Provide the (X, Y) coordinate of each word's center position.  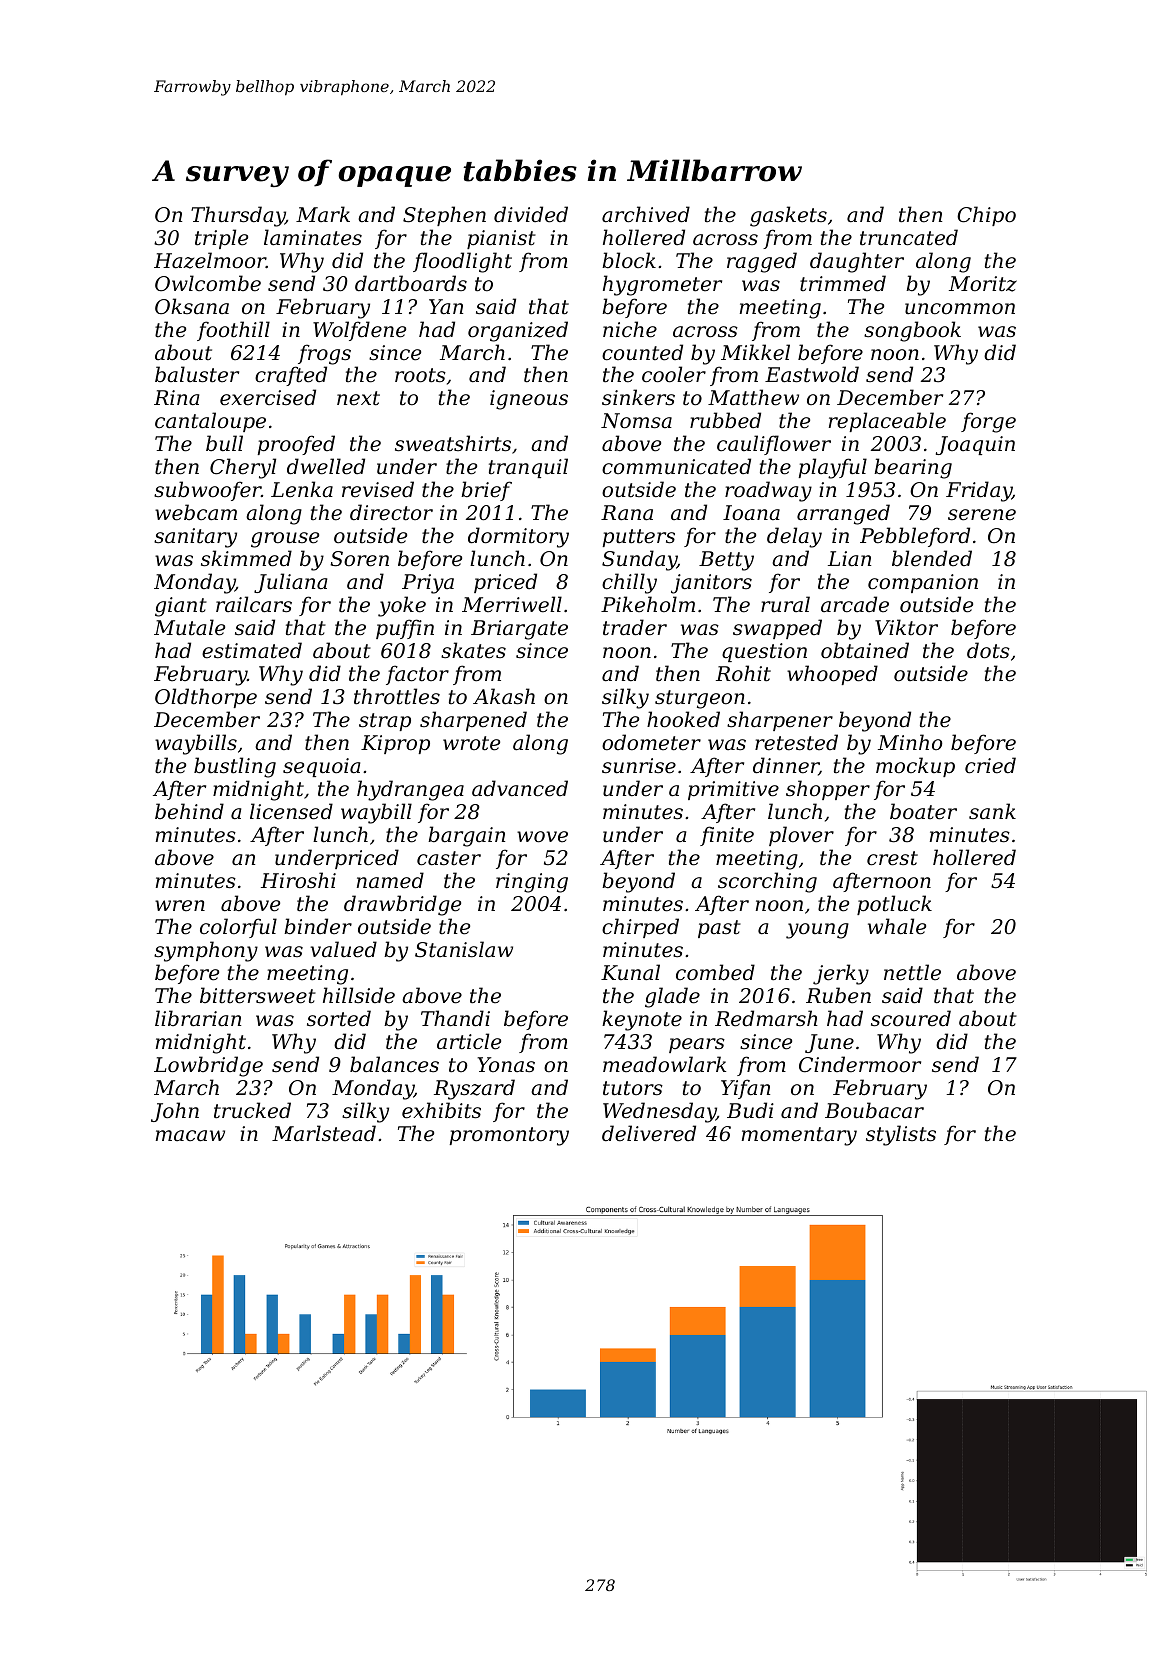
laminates (313, 237)
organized (518, 331)
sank (992, 811)
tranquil (528, 468)
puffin (405, 629)
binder (318, 926)
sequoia (322, 767)
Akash (504, 696)
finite (727, 836)
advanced (520, 788)
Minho (910, 742)
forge (988, 422)
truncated (909, 237)
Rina (177, 398)
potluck (894, 905)
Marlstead (324, 1133)
